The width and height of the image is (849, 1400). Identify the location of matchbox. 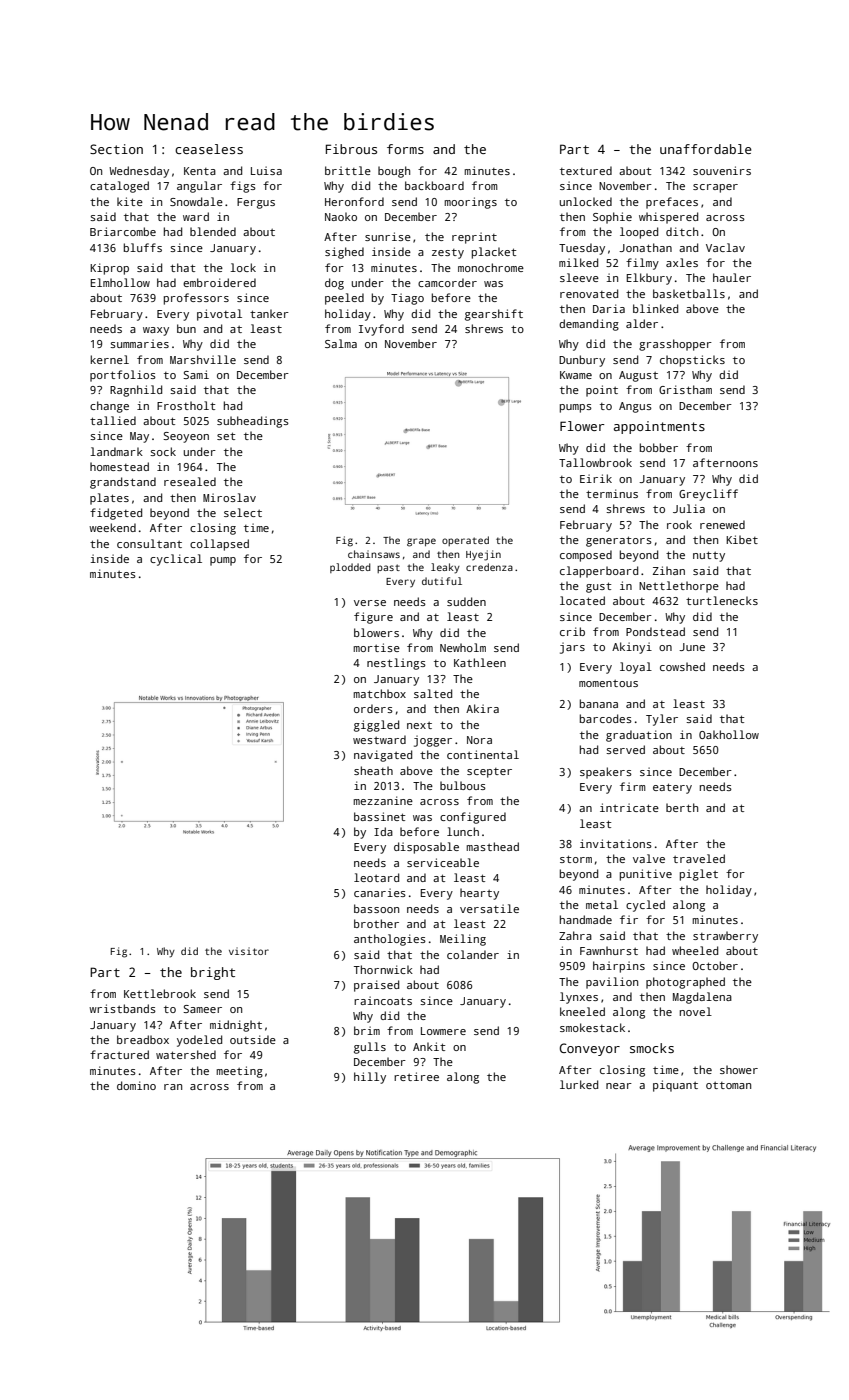
(379, 693).
